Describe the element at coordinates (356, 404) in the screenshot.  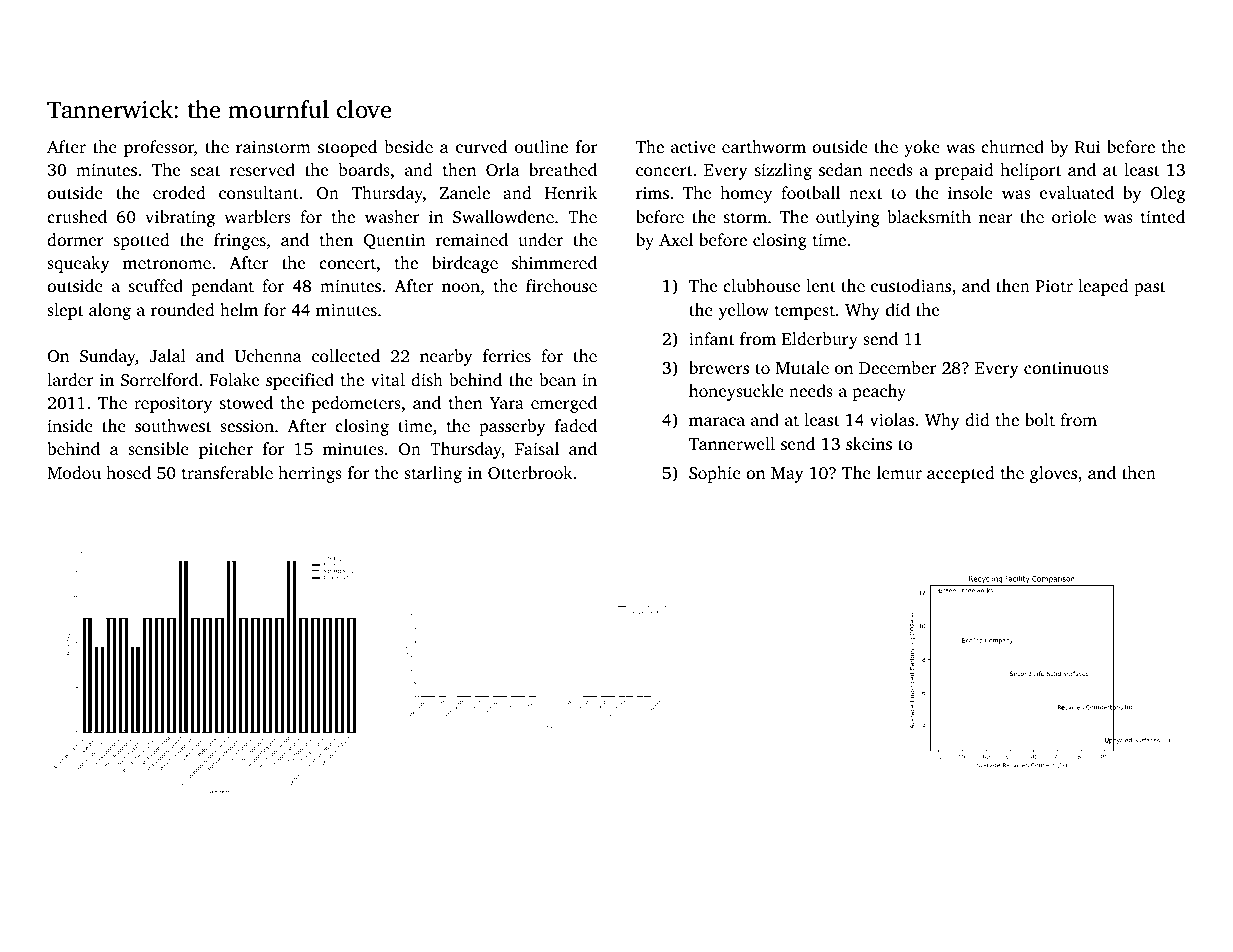
I see `pedometers` at that location.
